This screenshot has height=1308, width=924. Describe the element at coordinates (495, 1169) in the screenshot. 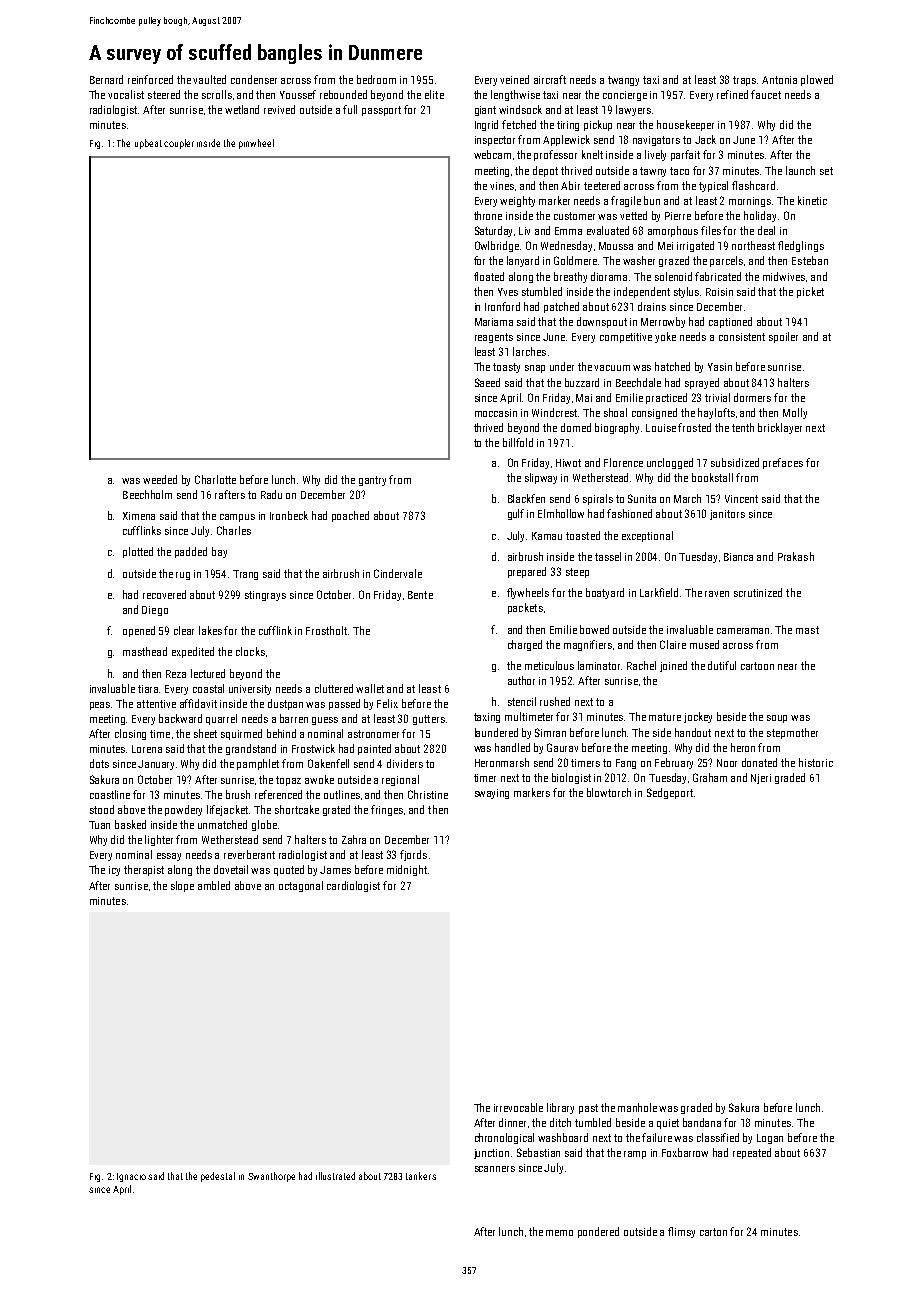

I see `scanners` at that location.
